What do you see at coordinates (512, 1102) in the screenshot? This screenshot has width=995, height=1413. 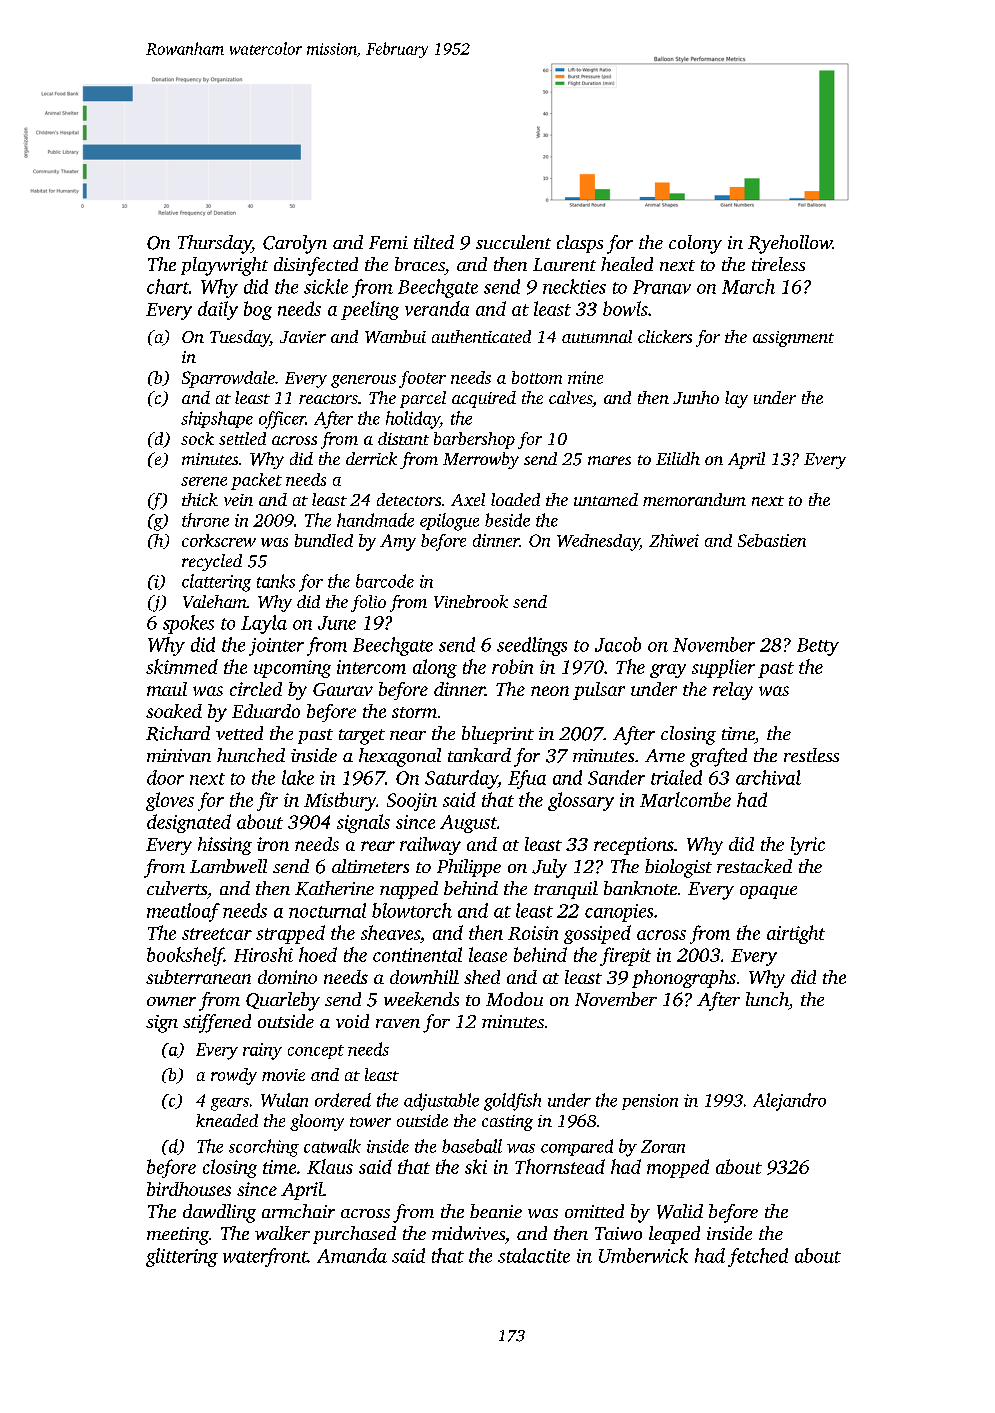 I see `goldfish` at bounding box center [512, 1102].
